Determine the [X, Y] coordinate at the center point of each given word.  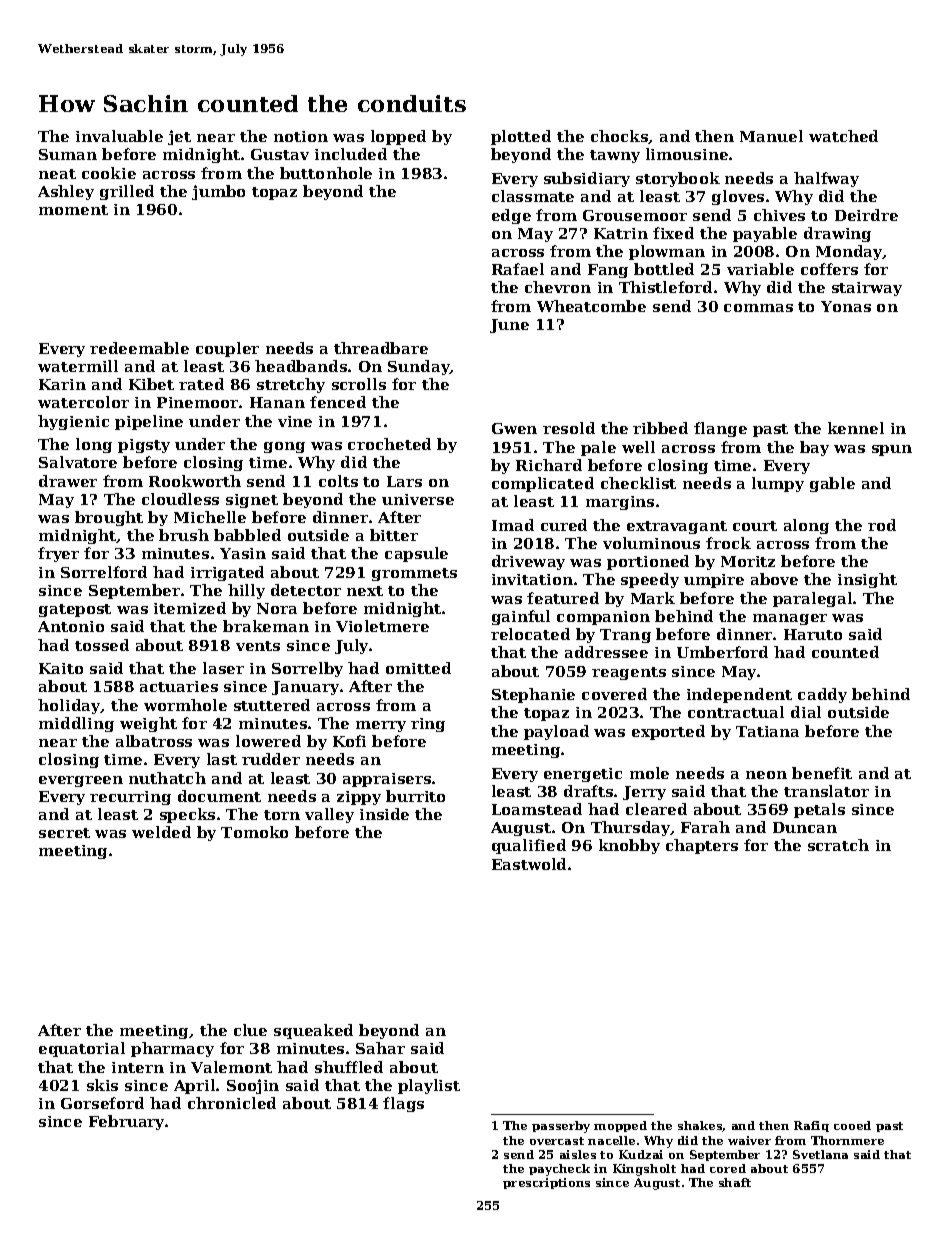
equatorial [82, 1049]
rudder [271, 759]
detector [306, 590]
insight [867, 580]
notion [301, 136]
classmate [533, 196]
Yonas [846, 306]
